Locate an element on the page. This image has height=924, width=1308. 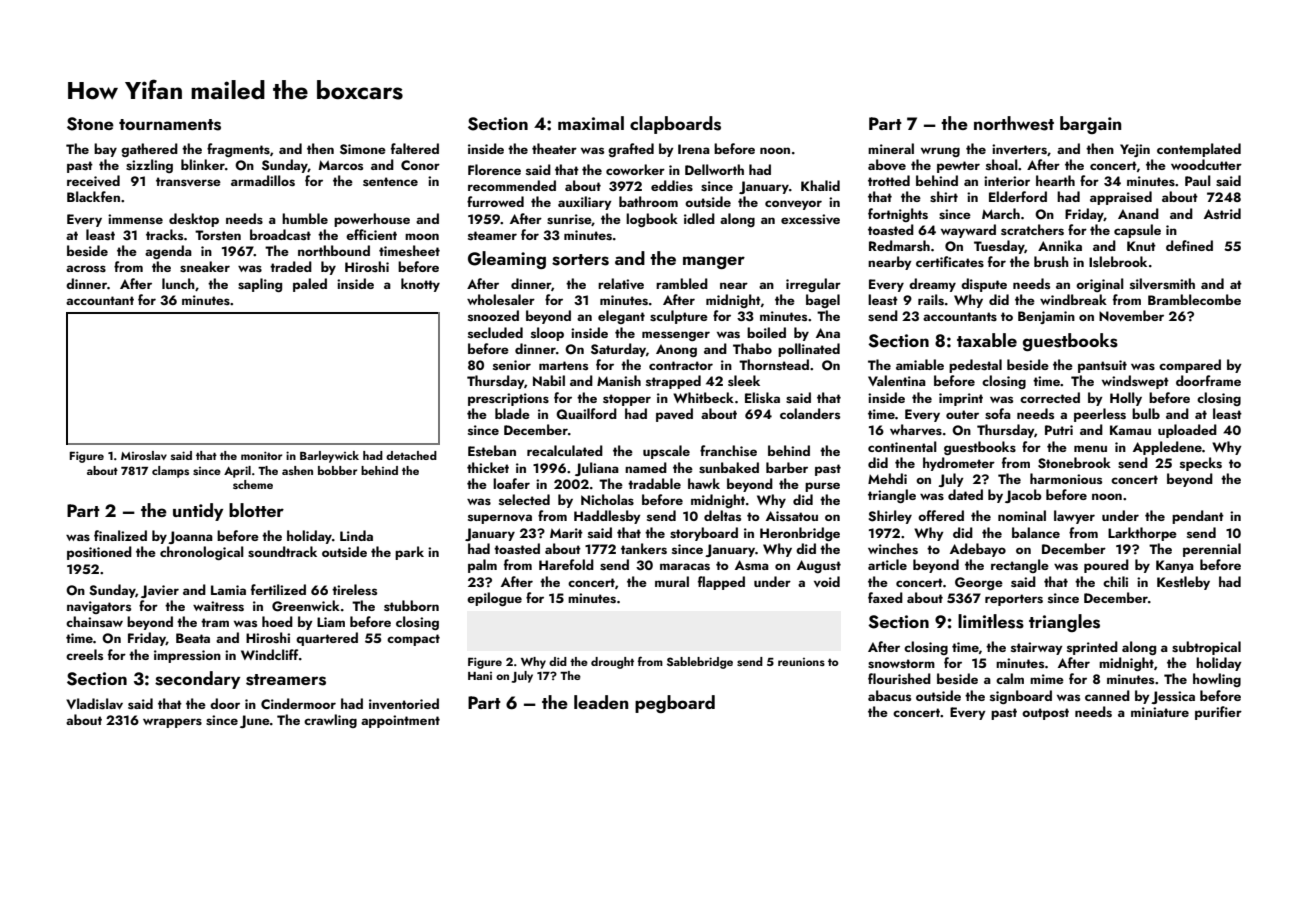
bargain is located at coordinates (1090, 125).
